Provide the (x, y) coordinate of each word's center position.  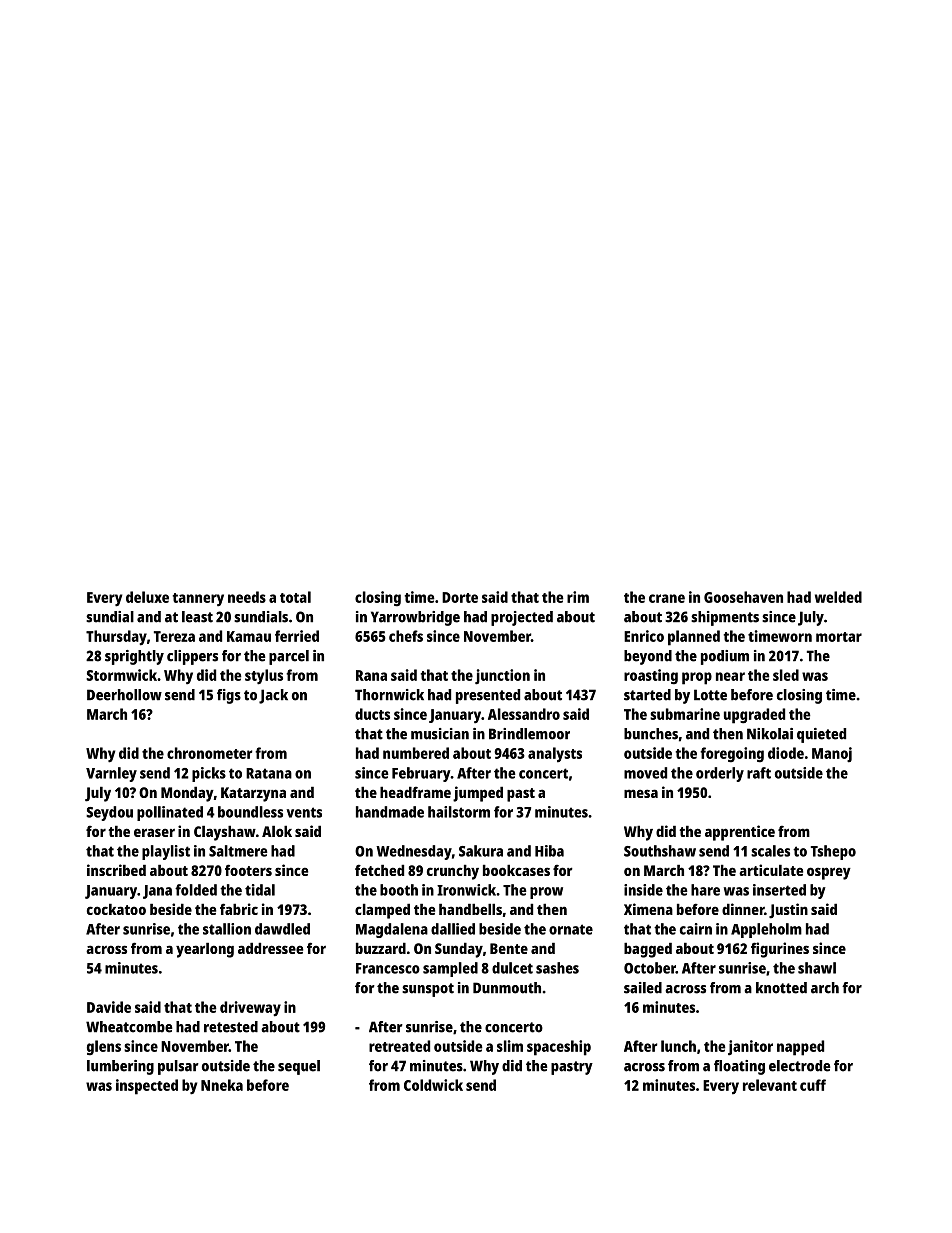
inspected (147, 1087)
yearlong (205, 950)
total (295, 597)
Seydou (109, 813)
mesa (641, 793)
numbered (416, 753)
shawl (817, 968)
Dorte (460, 597)
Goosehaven (743, 597)
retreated (399, 1046)
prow (546, 893)
